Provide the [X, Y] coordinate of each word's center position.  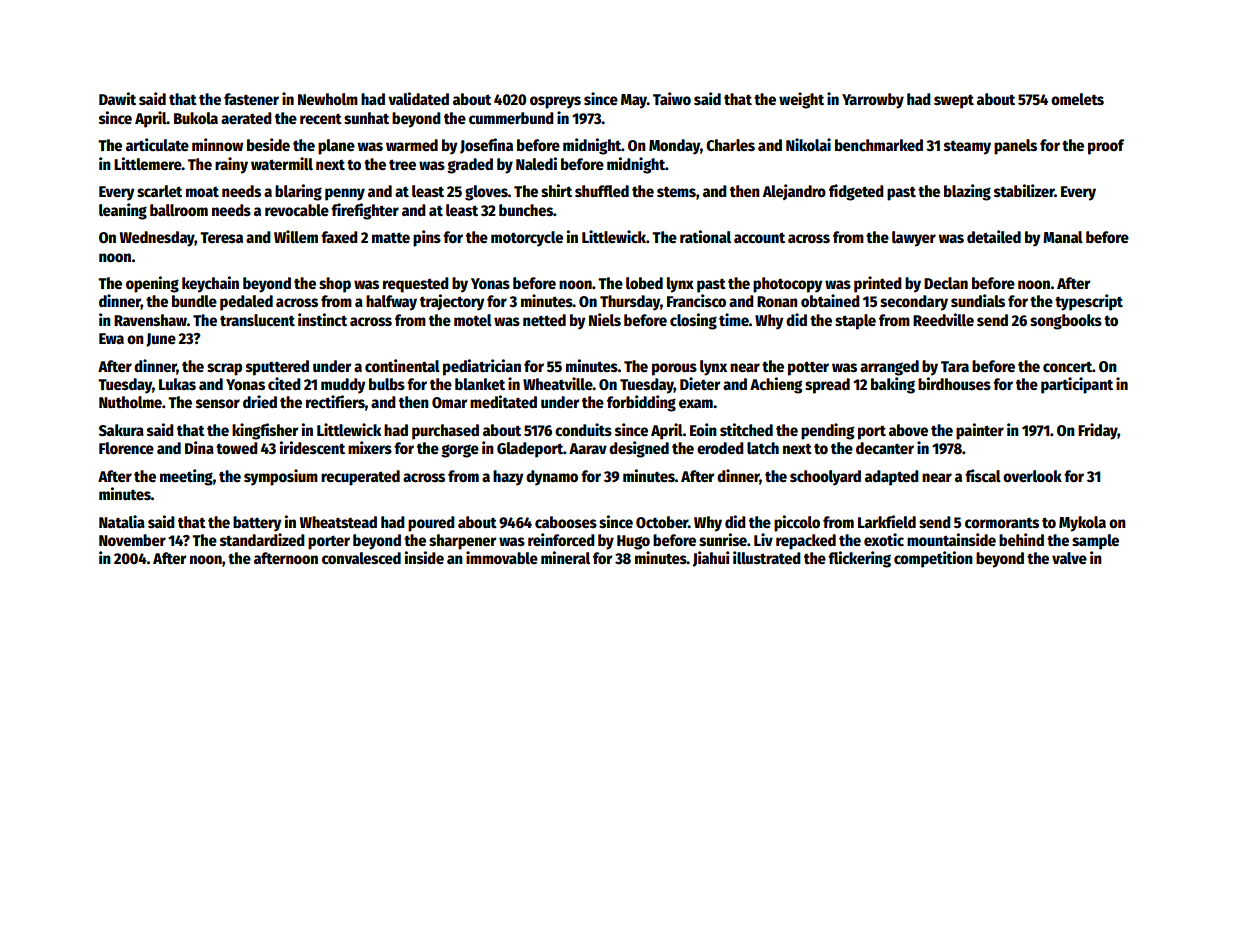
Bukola [196, 118]
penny [345, 194]
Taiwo [672, 98]
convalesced [361, 558]
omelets [1077, 99]
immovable [502, 557]
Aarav [588, 448]
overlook [1032, 476]
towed [237, 448]
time [734, 319]
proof [1106, 147]
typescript [1089, 302]
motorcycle [527, 239]
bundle [194, 301]
